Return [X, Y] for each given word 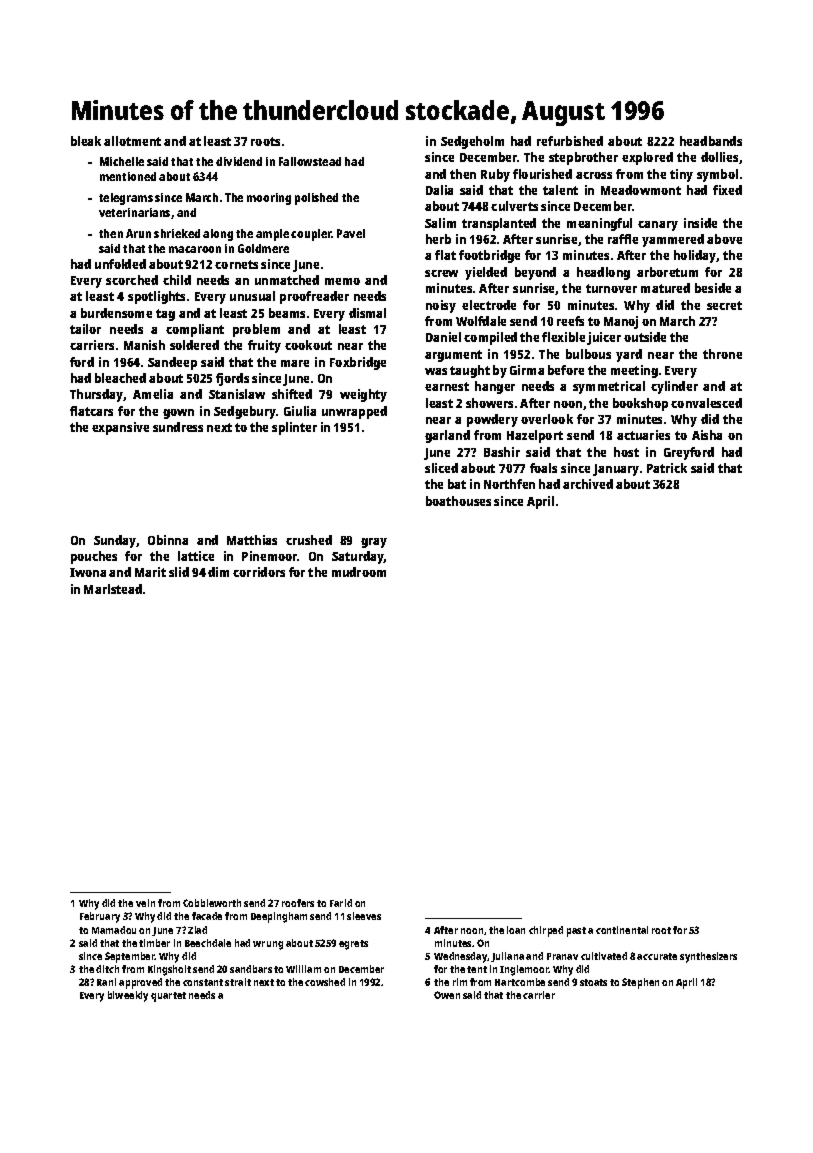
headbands [711, 141]
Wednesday [461, 957]
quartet [168, 997]
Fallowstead [310, 161]
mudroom [359, 572]
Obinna [168, 540]
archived [588, 484]
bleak [86, 141]
